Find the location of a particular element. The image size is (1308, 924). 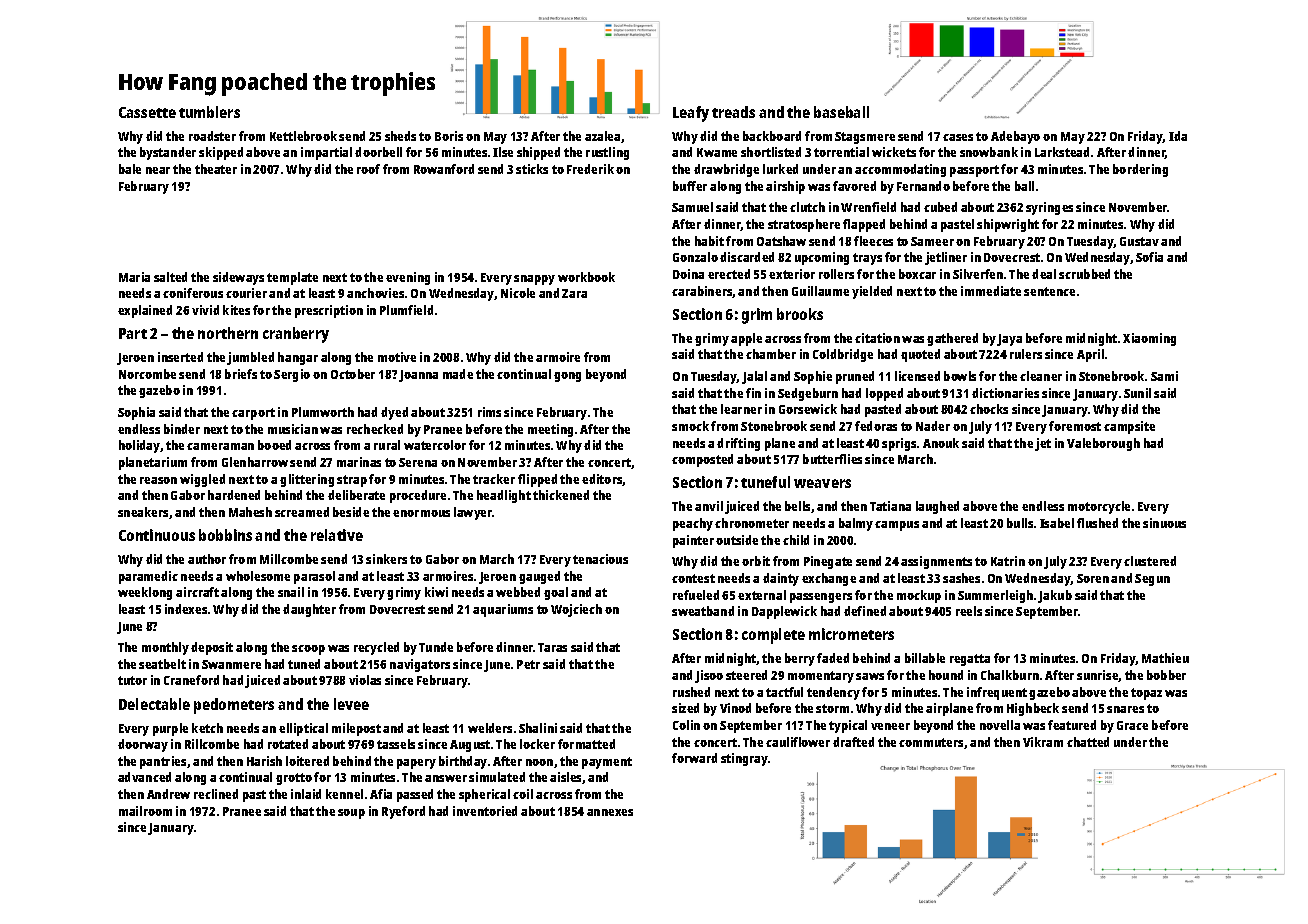

Jalal is located at coordinates (754, 377).
